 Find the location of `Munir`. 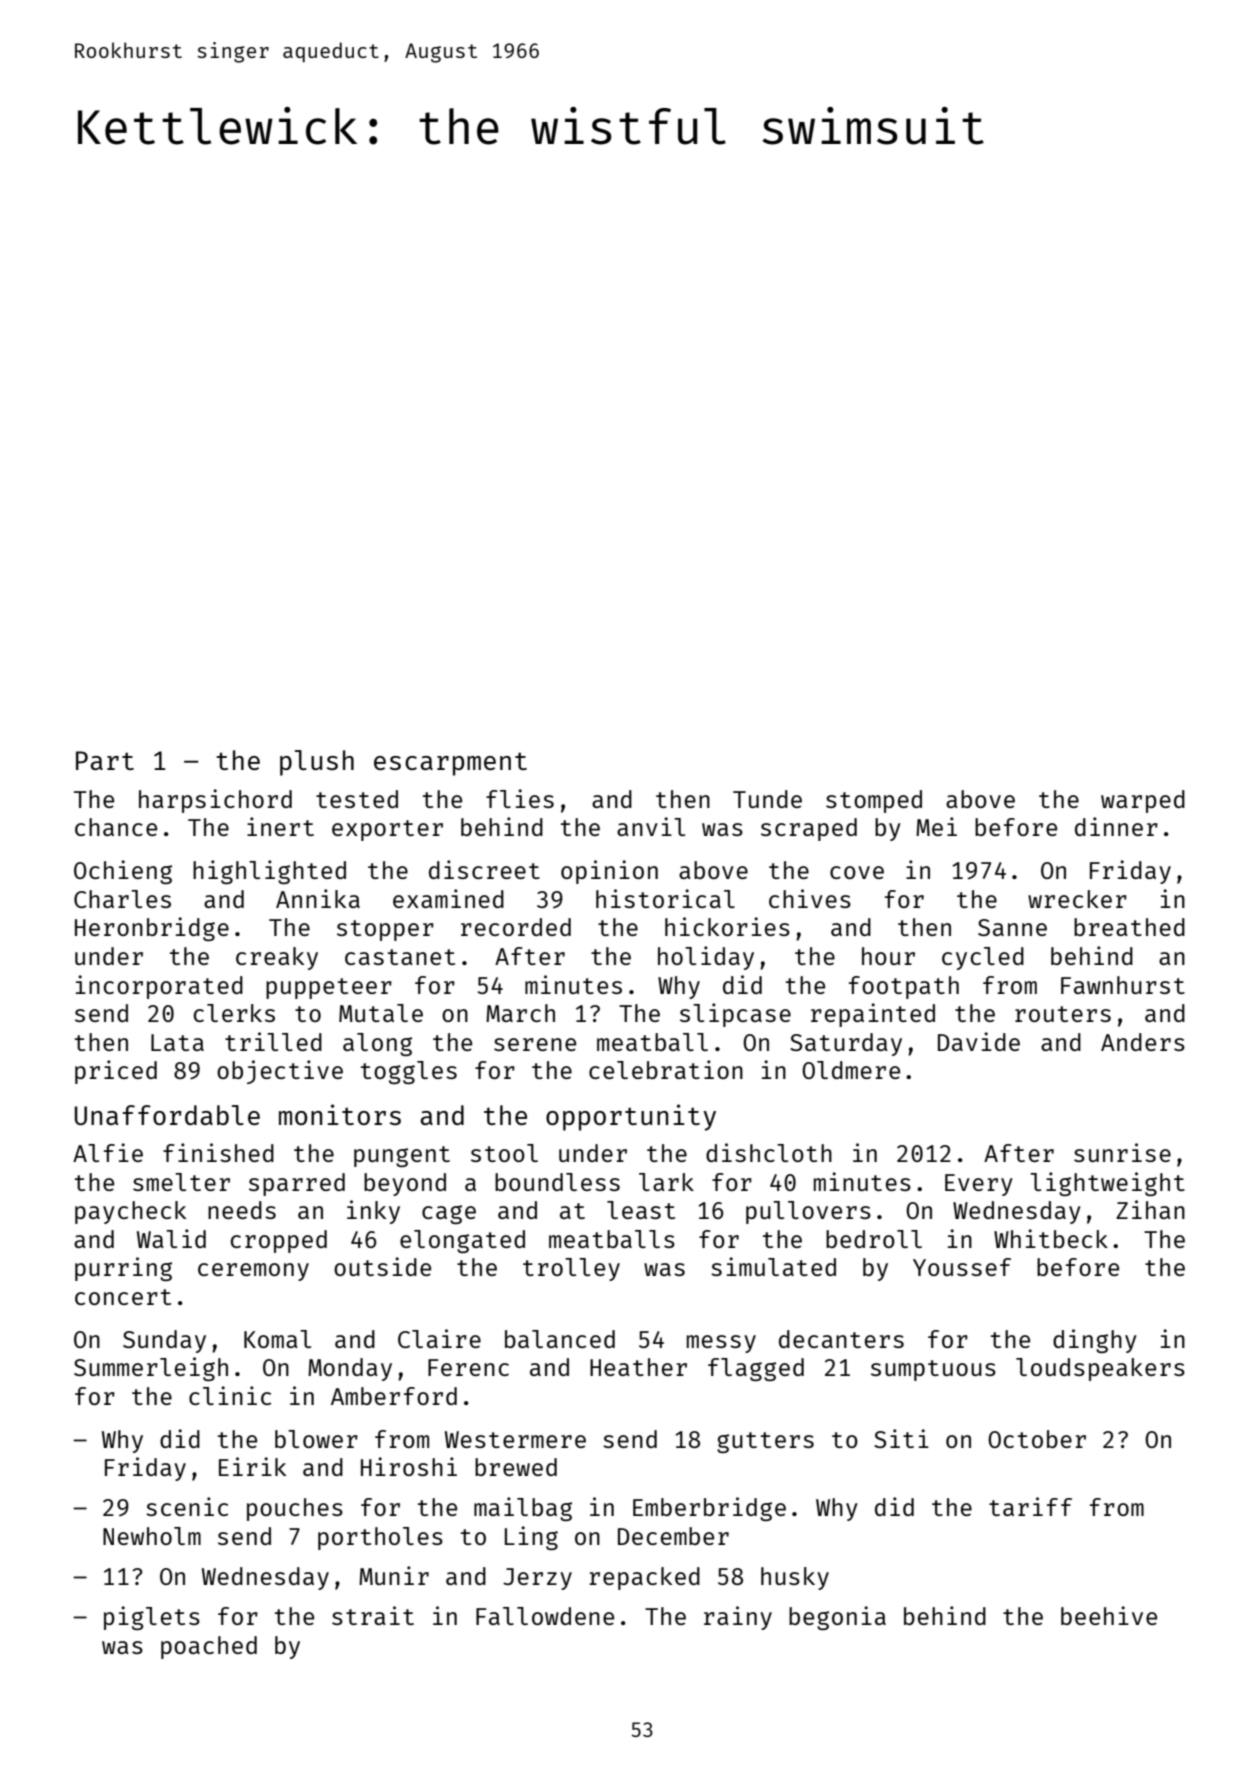

Munir is located at coordinates (394, 1575).
